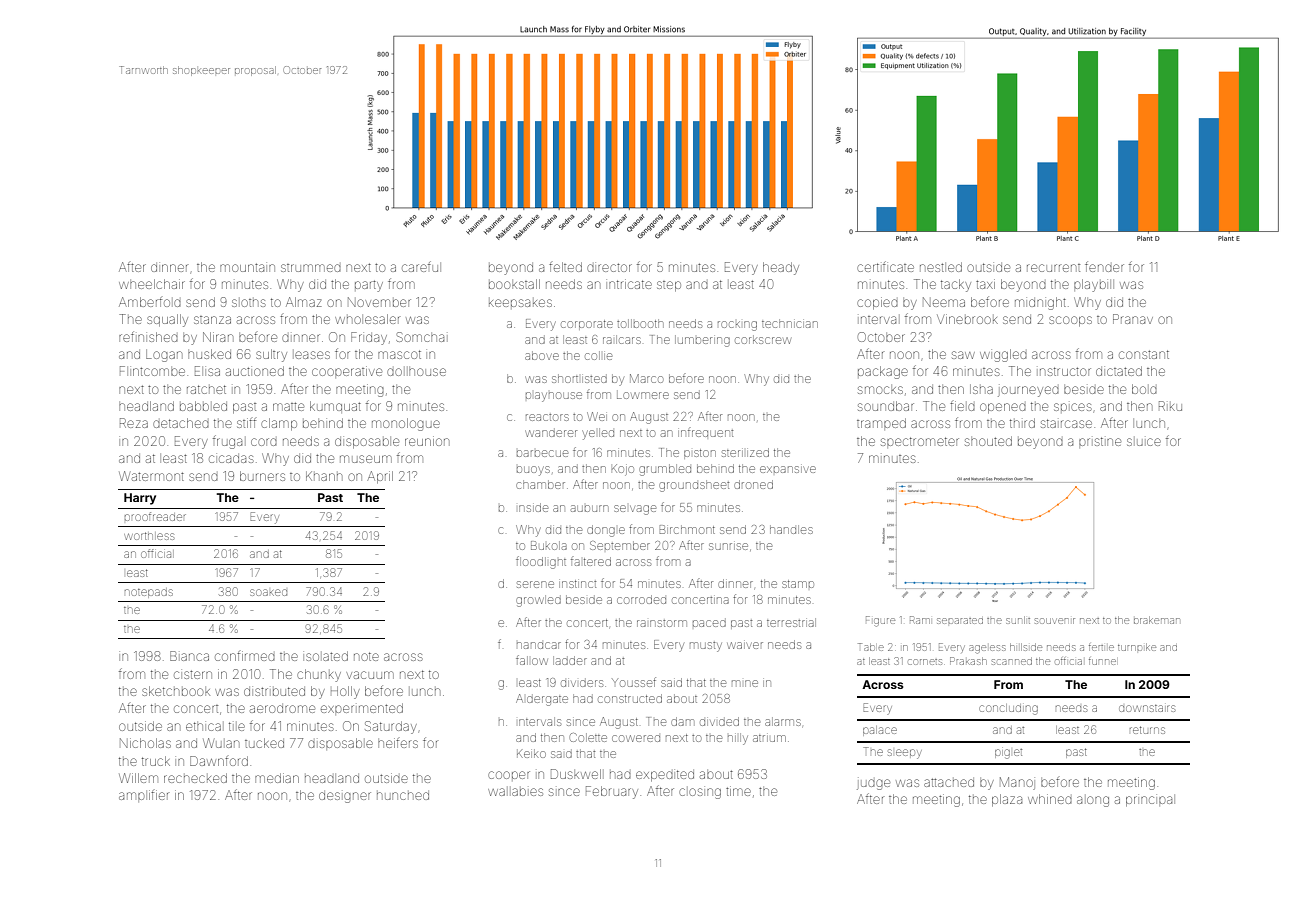 Image resolution: width=1308 pixels, height=924 pixels. I want to click on mine, so click(745, 683).
